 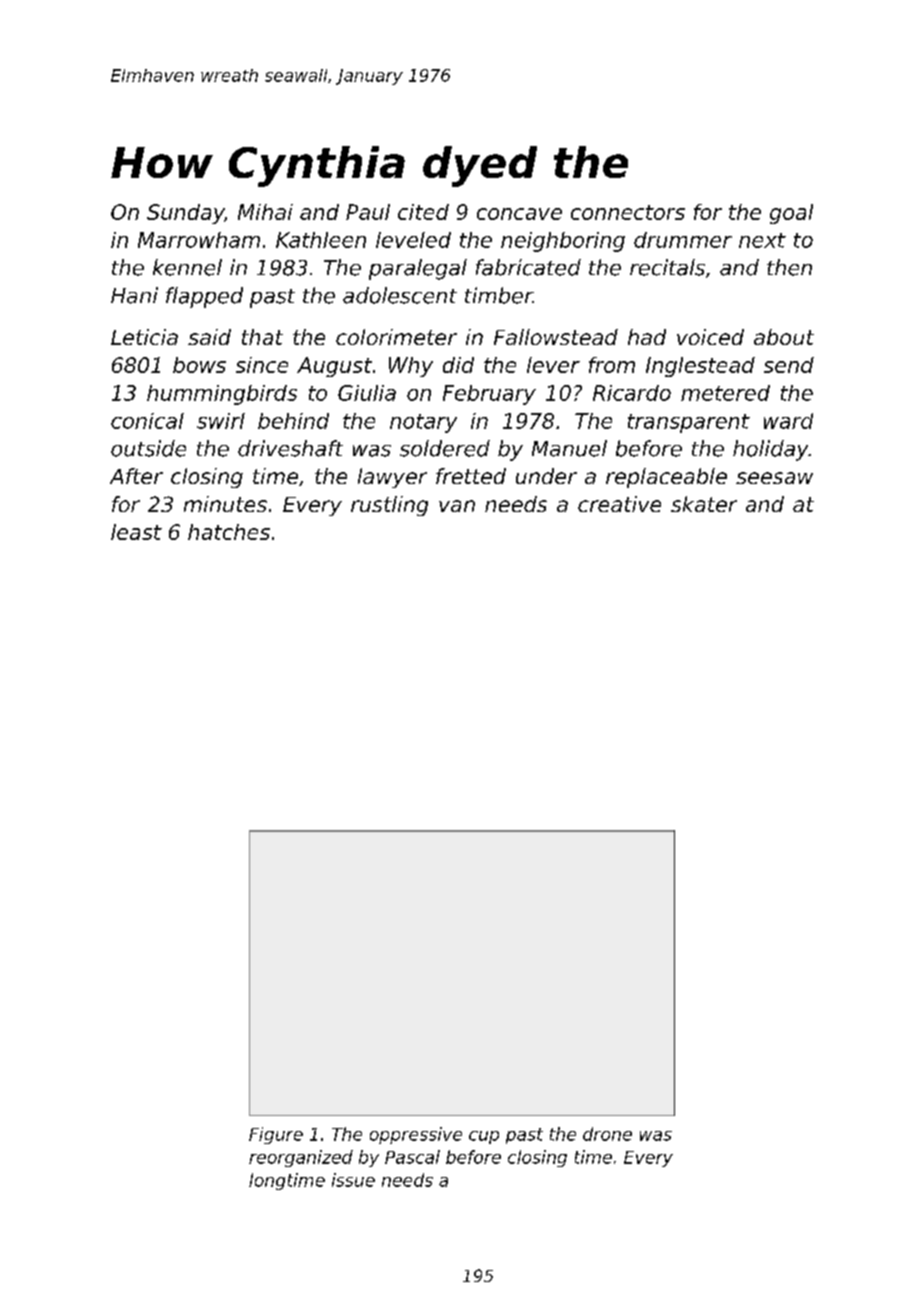 I want to click on Figure, so click(x=276, y=1135).
